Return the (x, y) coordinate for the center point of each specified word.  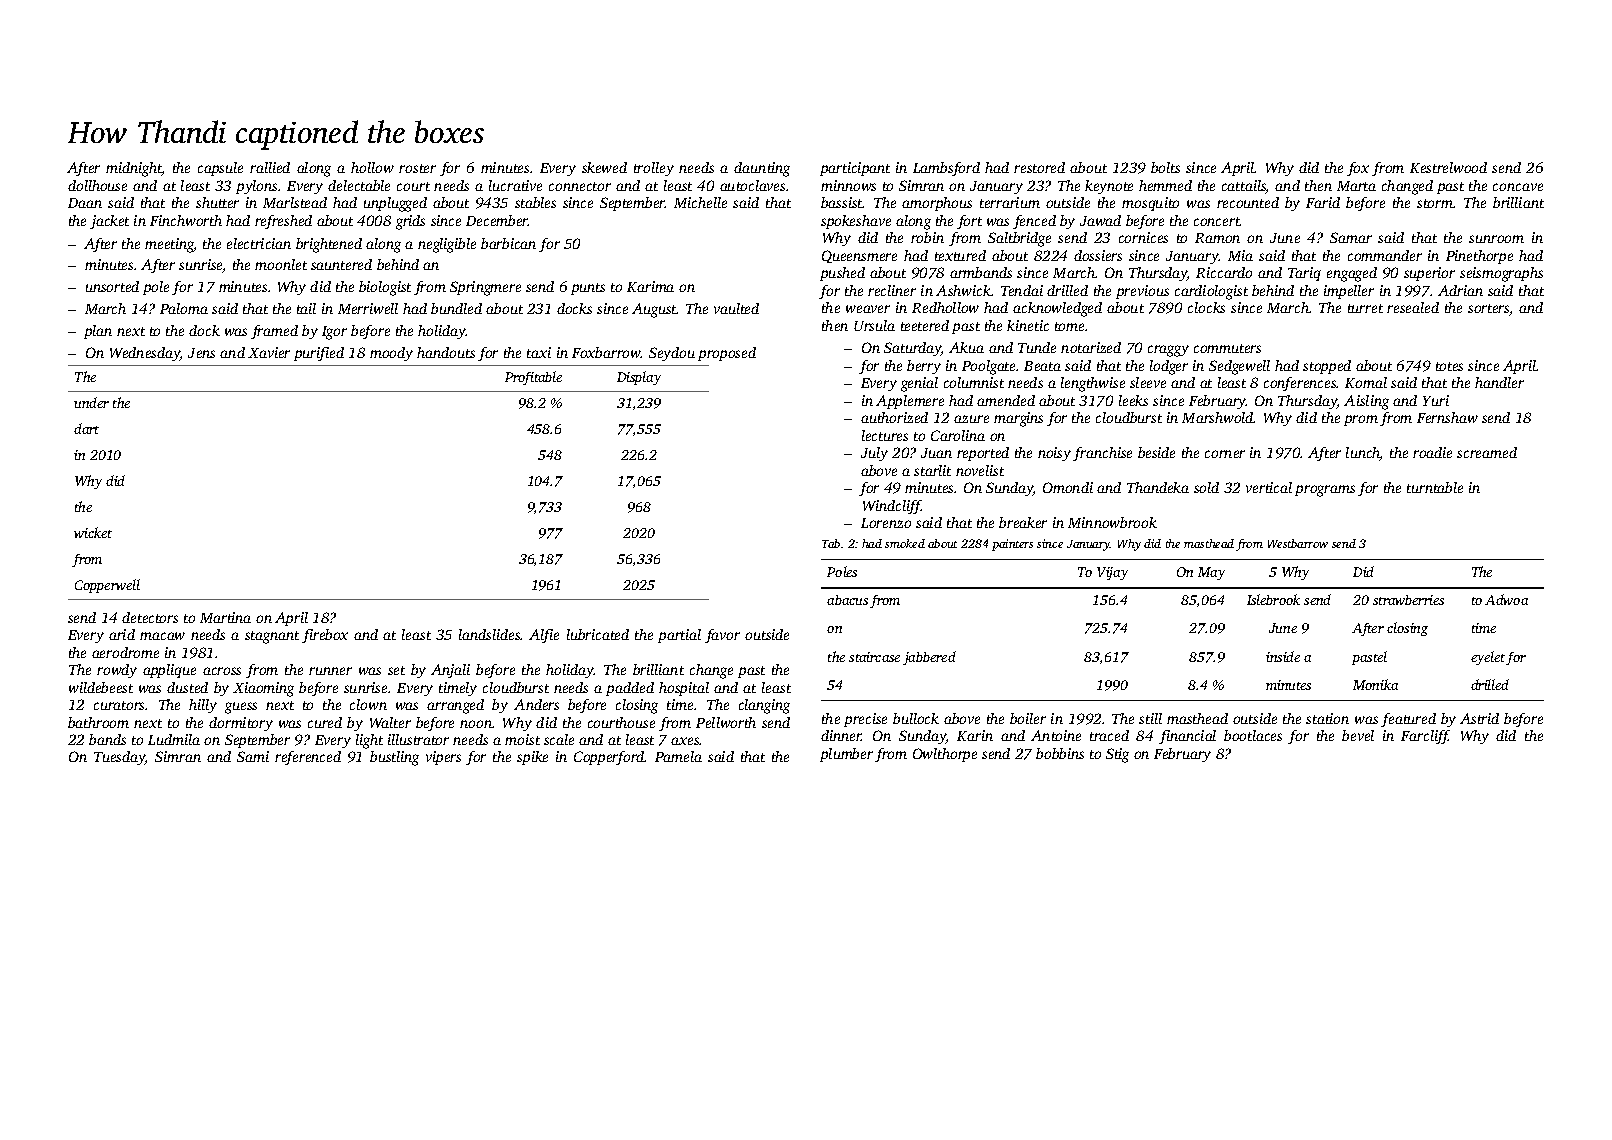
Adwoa (1506, 599)
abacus (847, 600)
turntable (1435, 487)
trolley (654, 169)
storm (1435, 203)
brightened (329, 245)
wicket (93, 532)
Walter (390, 722)
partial (679, 636)
